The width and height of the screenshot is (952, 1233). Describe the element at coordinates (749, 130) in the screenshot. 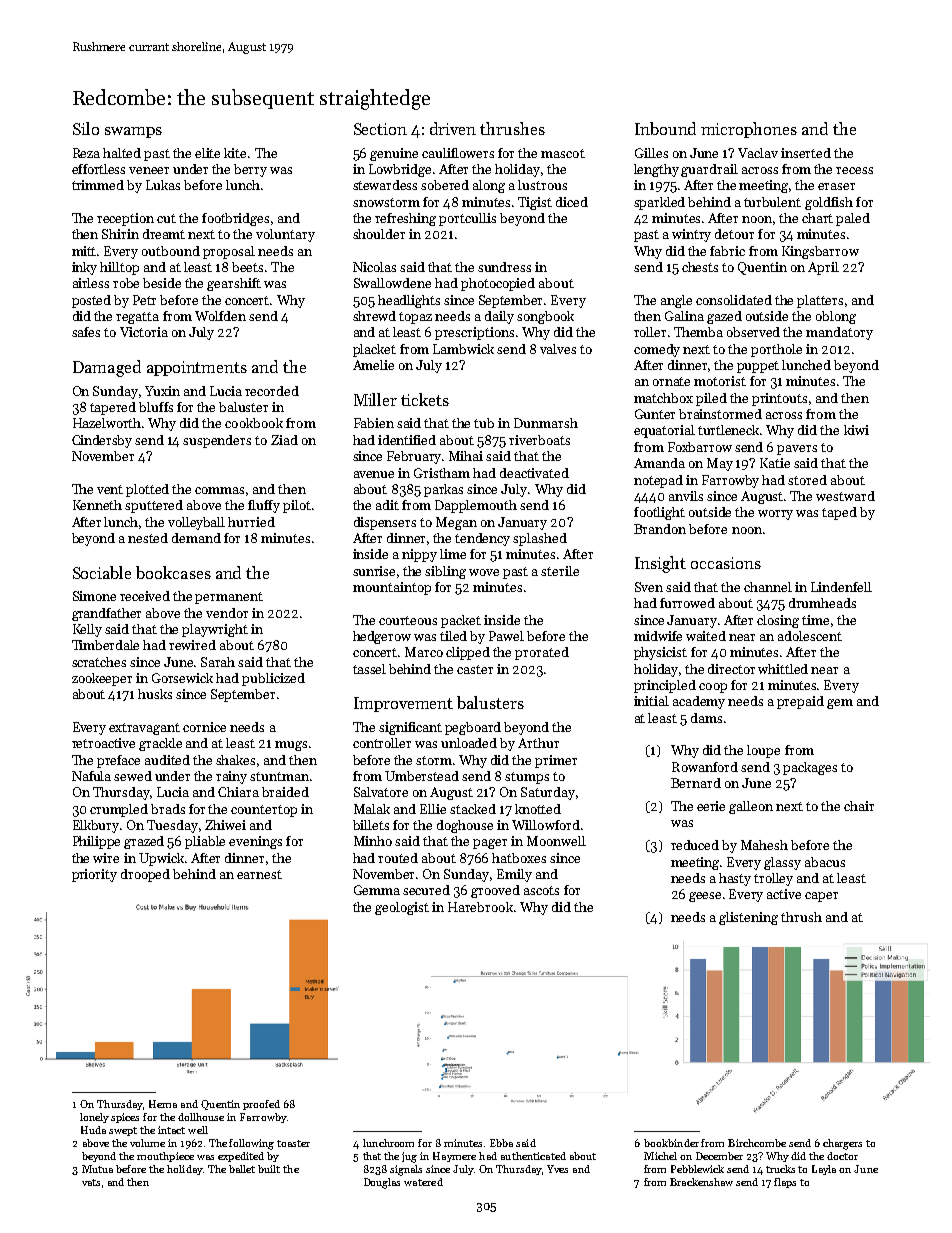

I see `microphones` at that location.
